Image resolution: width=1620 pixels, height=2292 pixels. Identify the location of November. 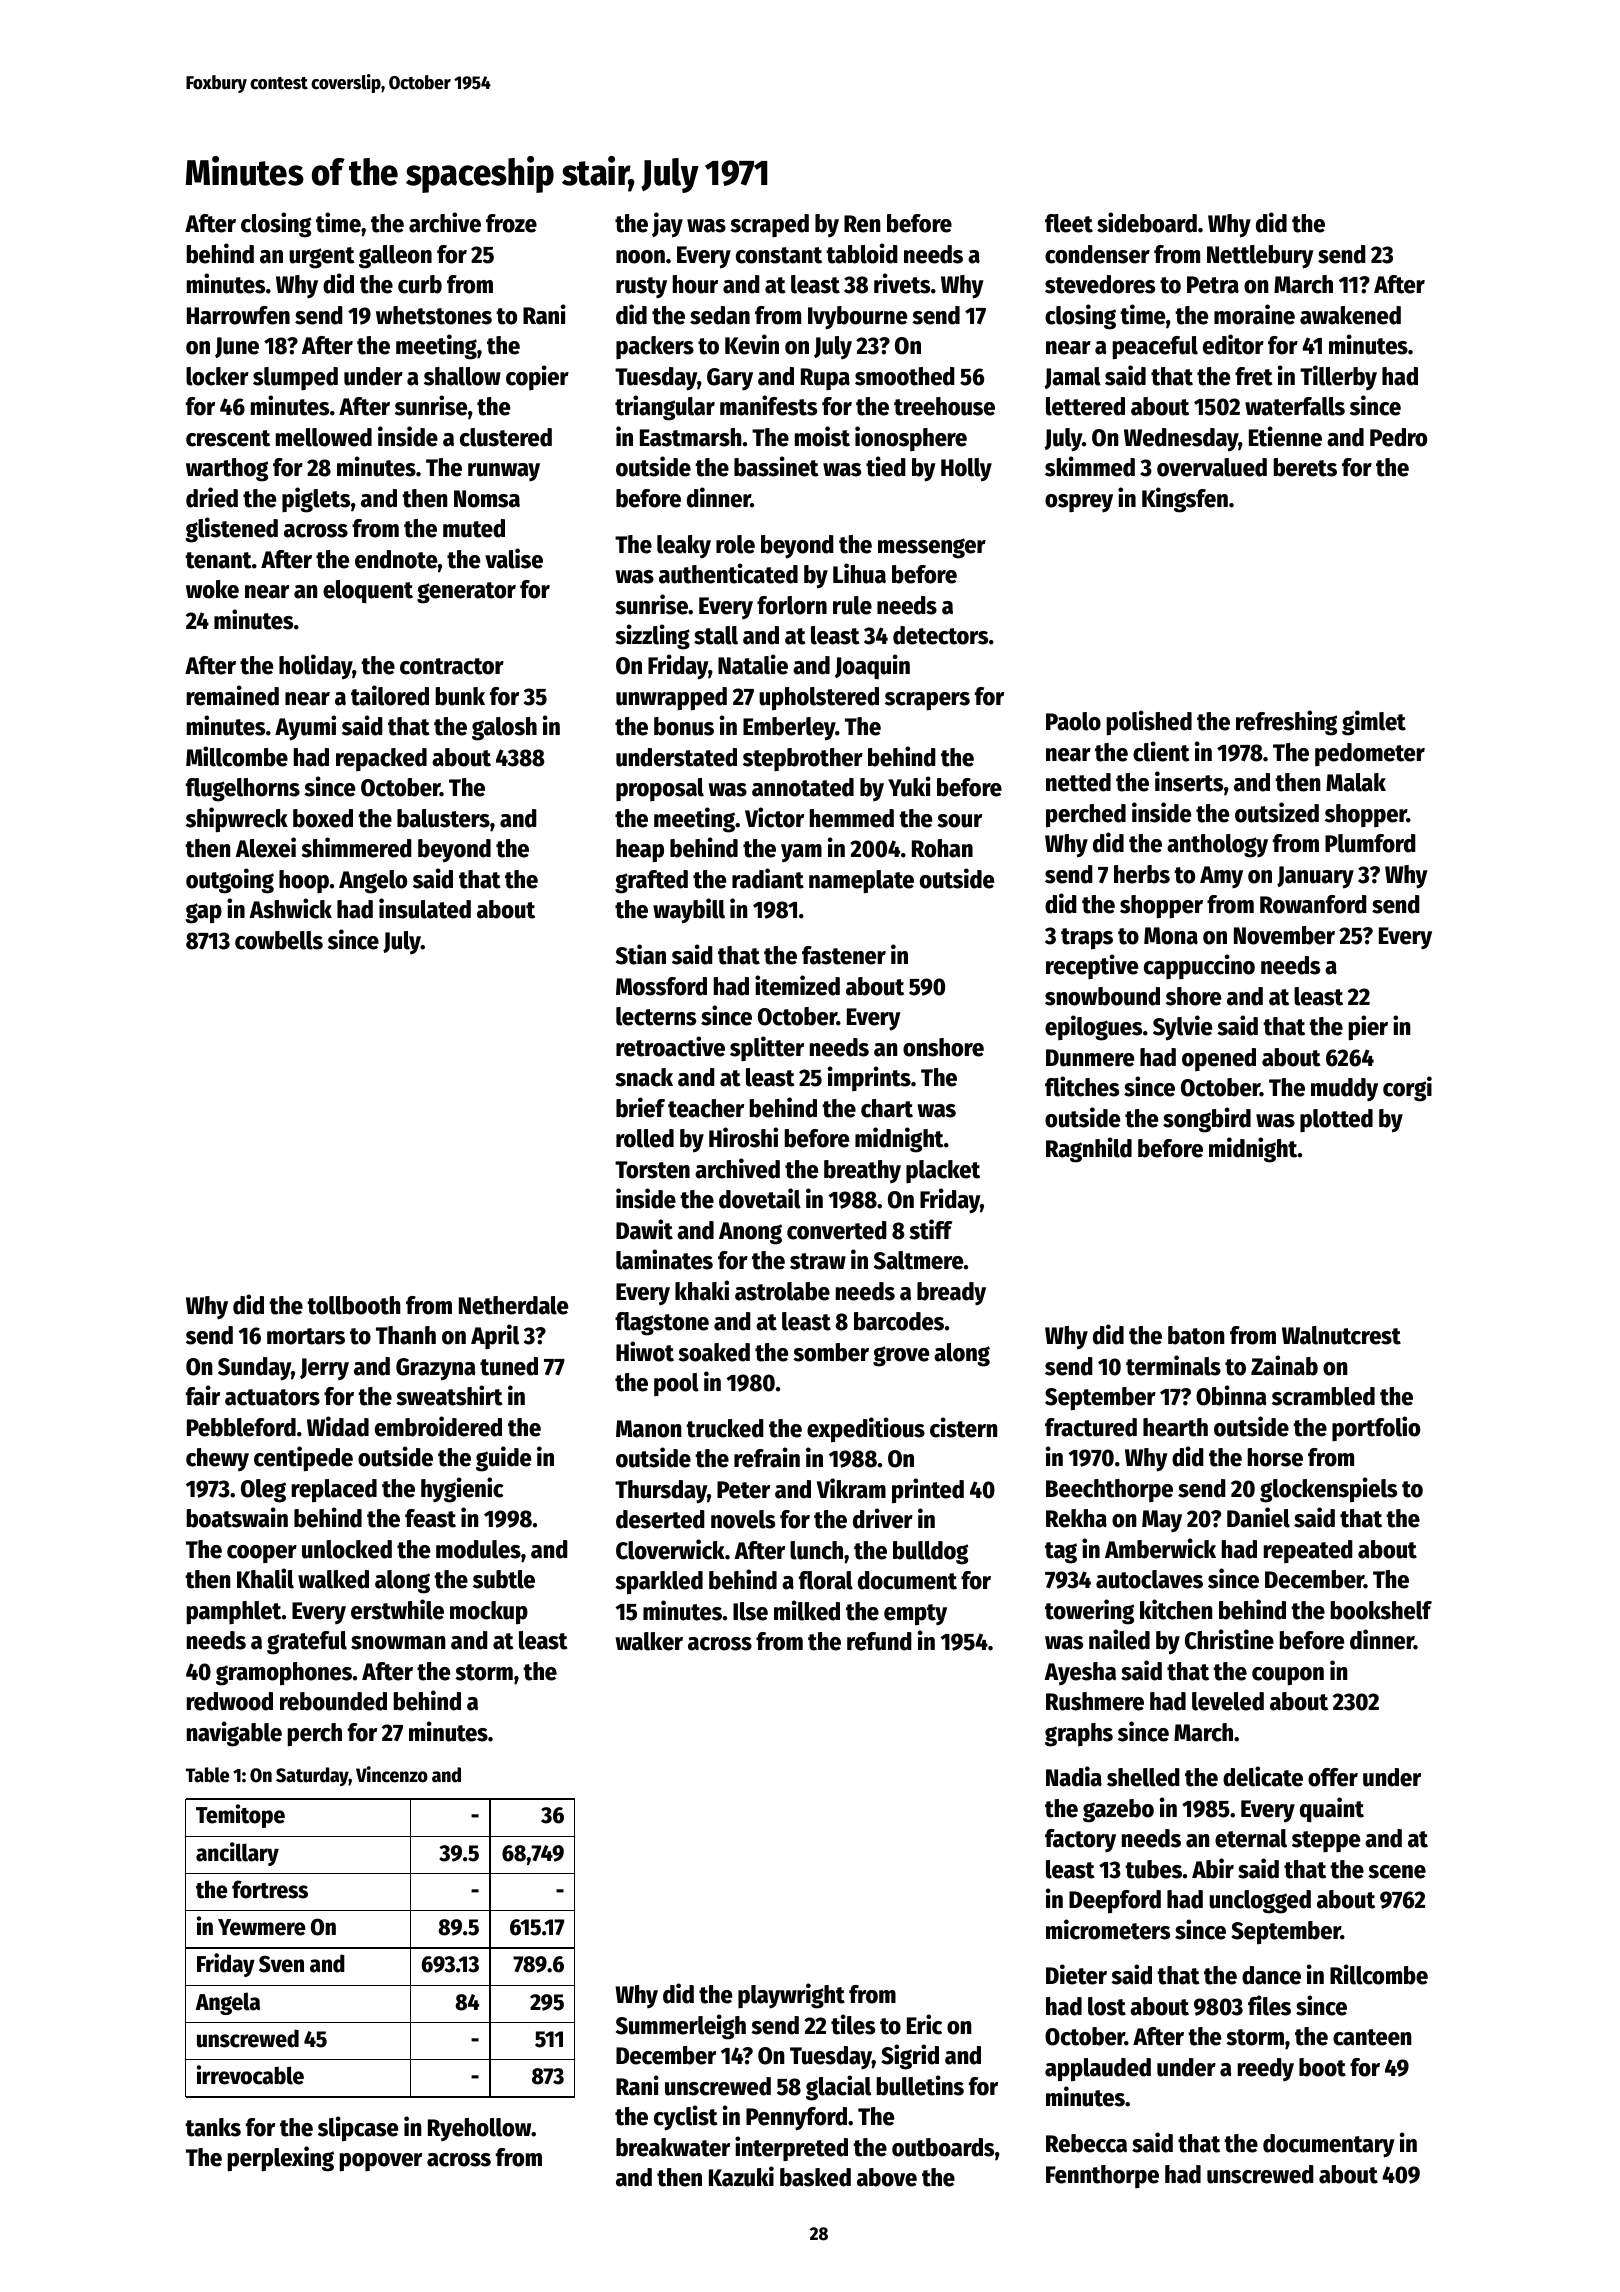
(1284, 935).
